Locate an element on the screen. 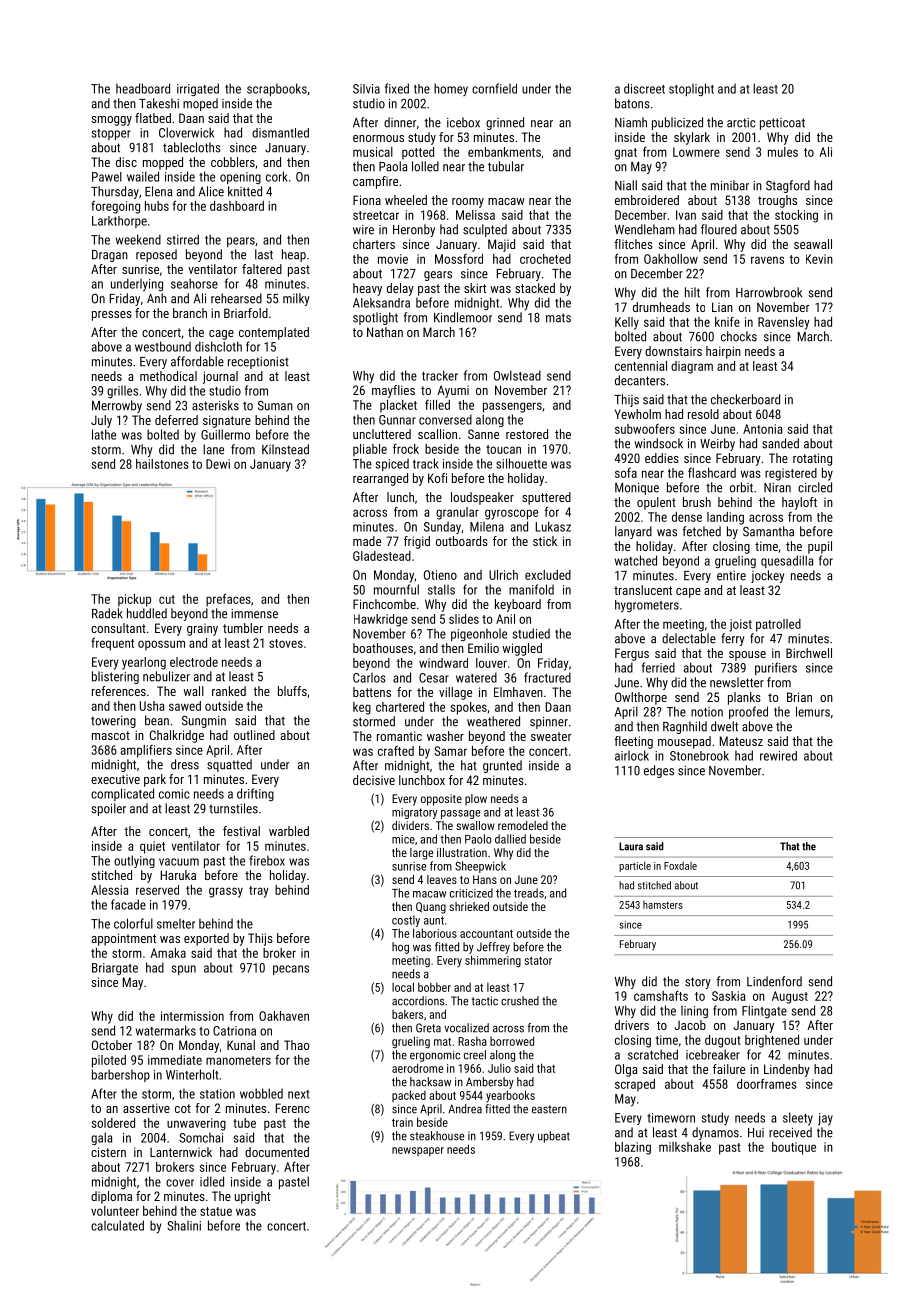 The image size is (924, 1308). Foxdale is located at coordinates (680, 866).
